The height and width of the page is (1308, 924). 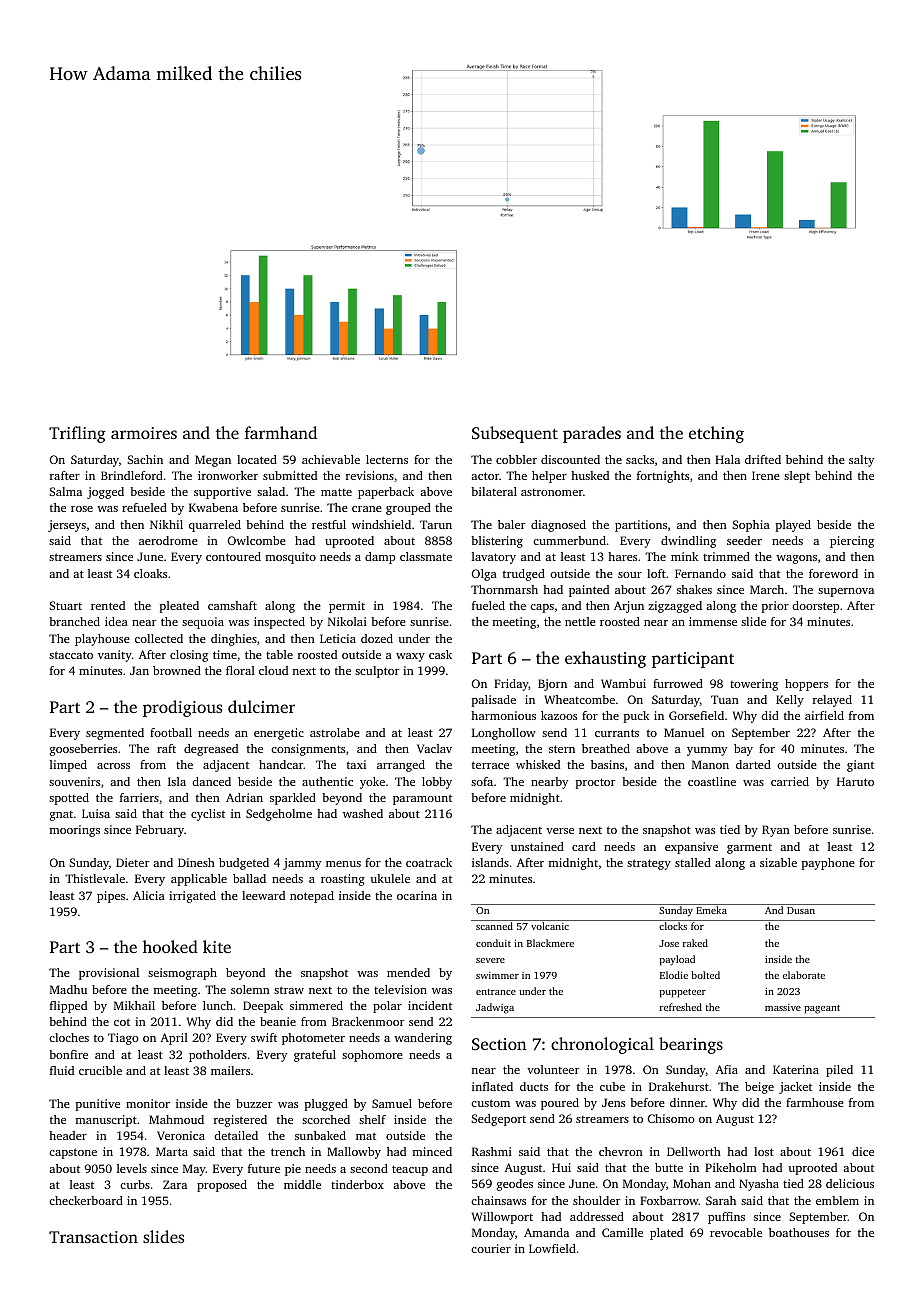 What do you see at coordinates (254, 1103) in the page?
I see `buzzer` at bounding box center [254, 1103].
